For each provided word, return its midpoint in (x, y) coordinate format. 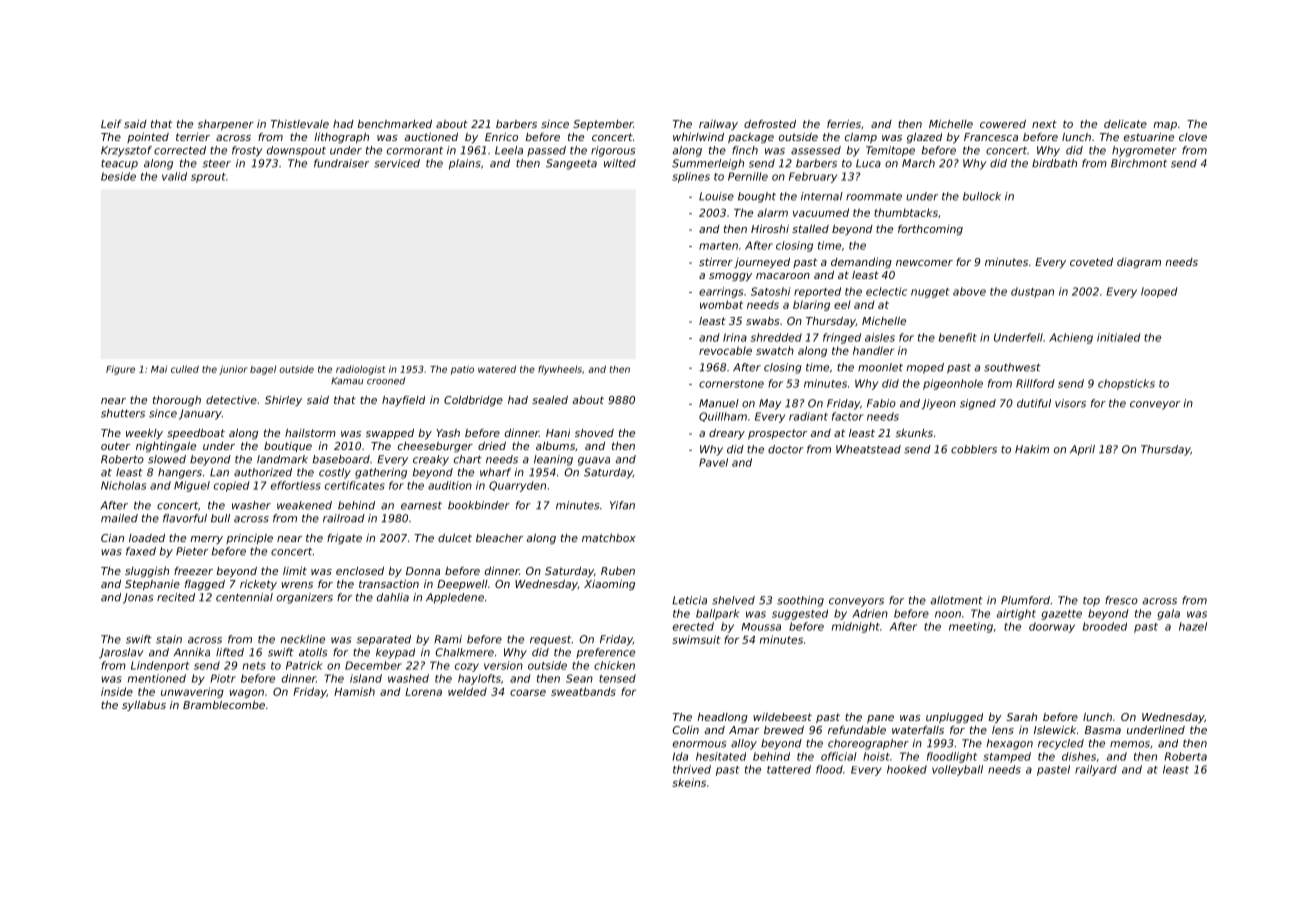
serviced (397, 163)
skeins (689, 782)
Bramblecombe (224, 705)
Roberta (1185, 756)
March (918, 163)
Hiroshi (770, 229)
